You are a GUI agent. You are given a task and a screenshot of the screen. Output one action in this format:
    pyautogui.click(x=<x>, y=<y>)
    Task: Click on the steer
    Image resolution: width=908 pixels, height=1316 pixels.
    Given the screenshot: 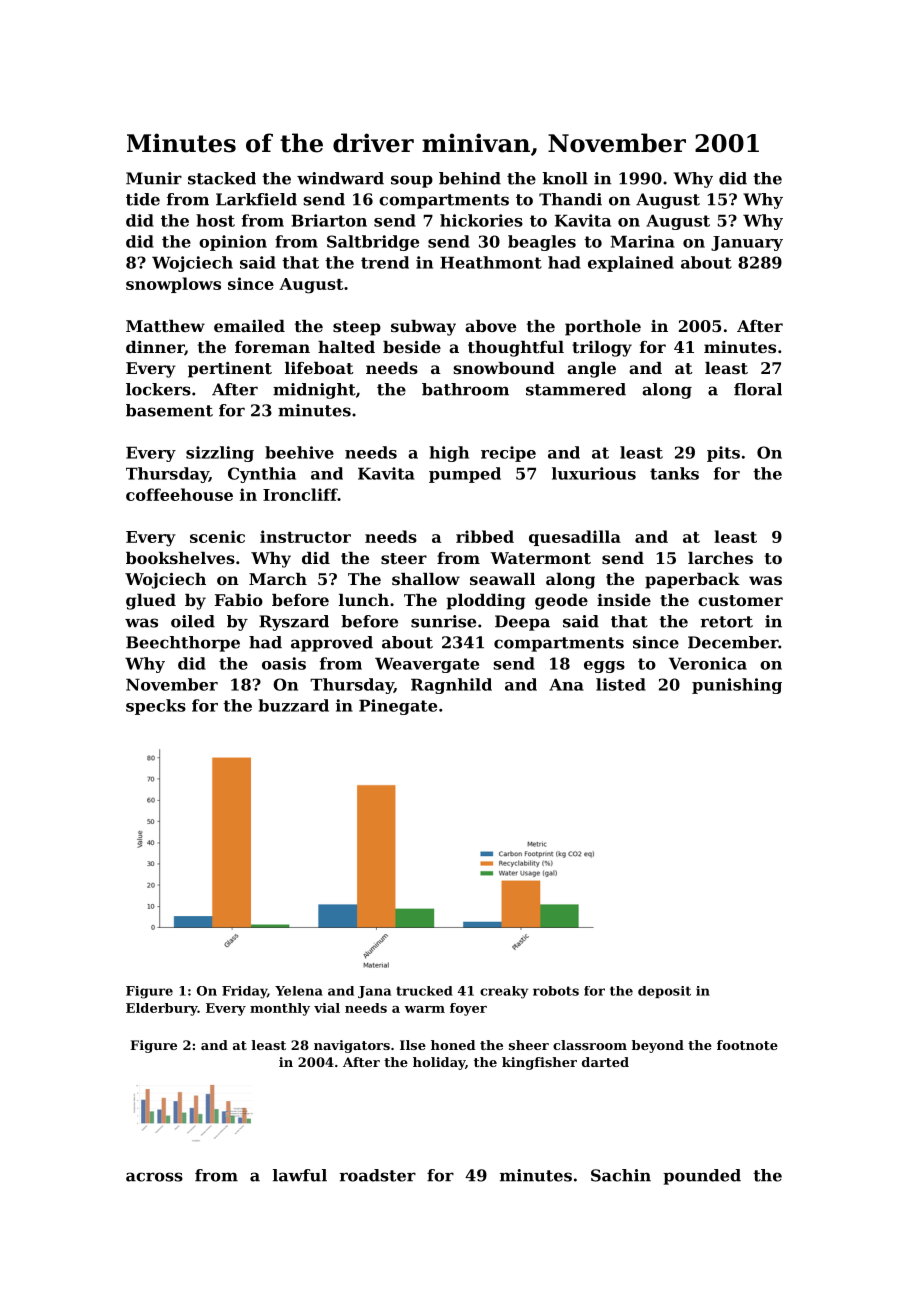 What is the action you would take?
    pyautogui.click(x=404, y=558)
